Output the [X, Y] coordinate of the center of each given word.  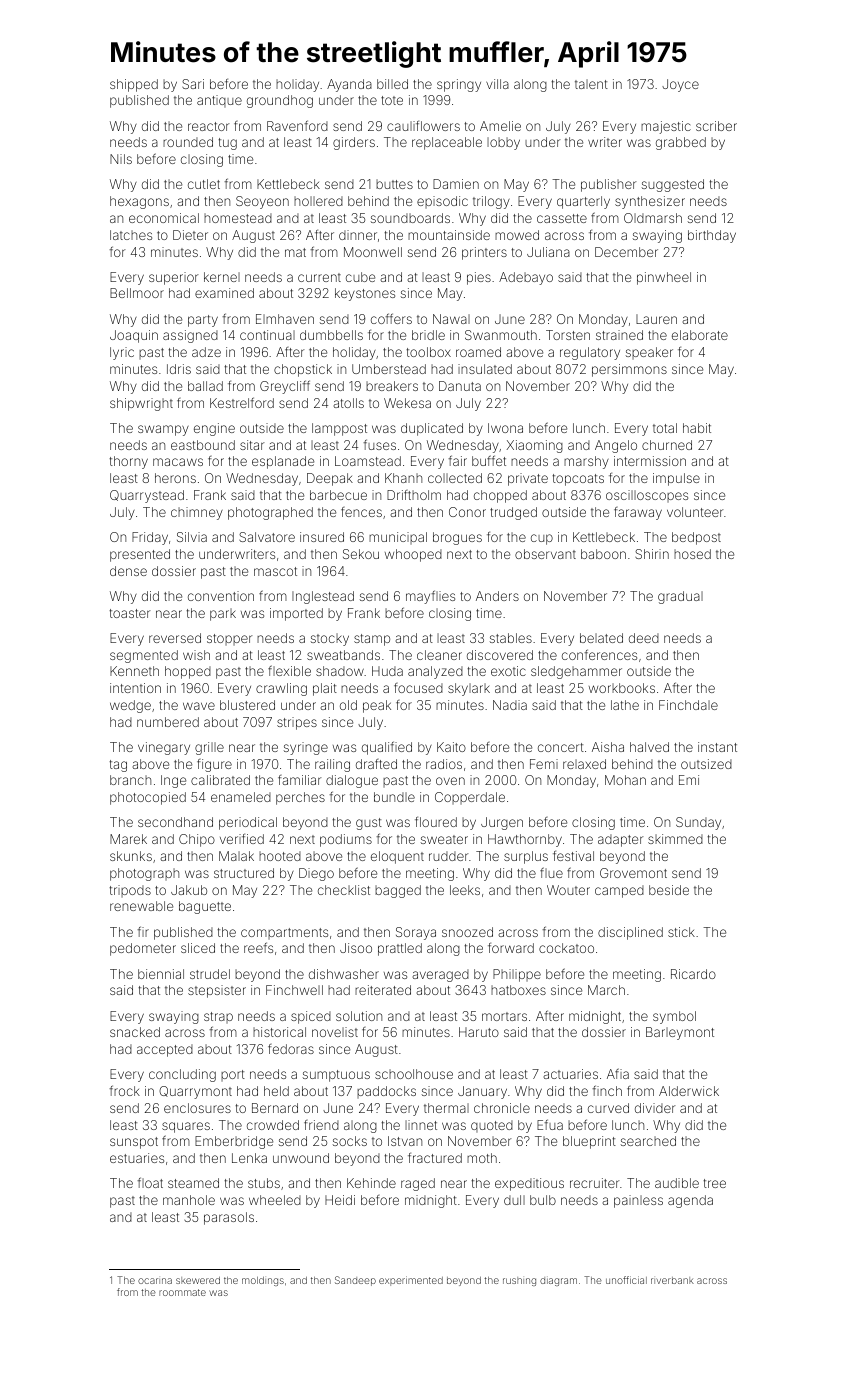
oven [450, 781]
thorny [128, 462]
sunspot [134, 1143]
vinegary [164, 748]
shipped [134, 85]
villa [497, 84]
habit [697, 428]
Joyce [680, 85]
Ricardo [693, 974]
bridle [428, 335]
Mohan [625, 780]
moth [482, 1158]
